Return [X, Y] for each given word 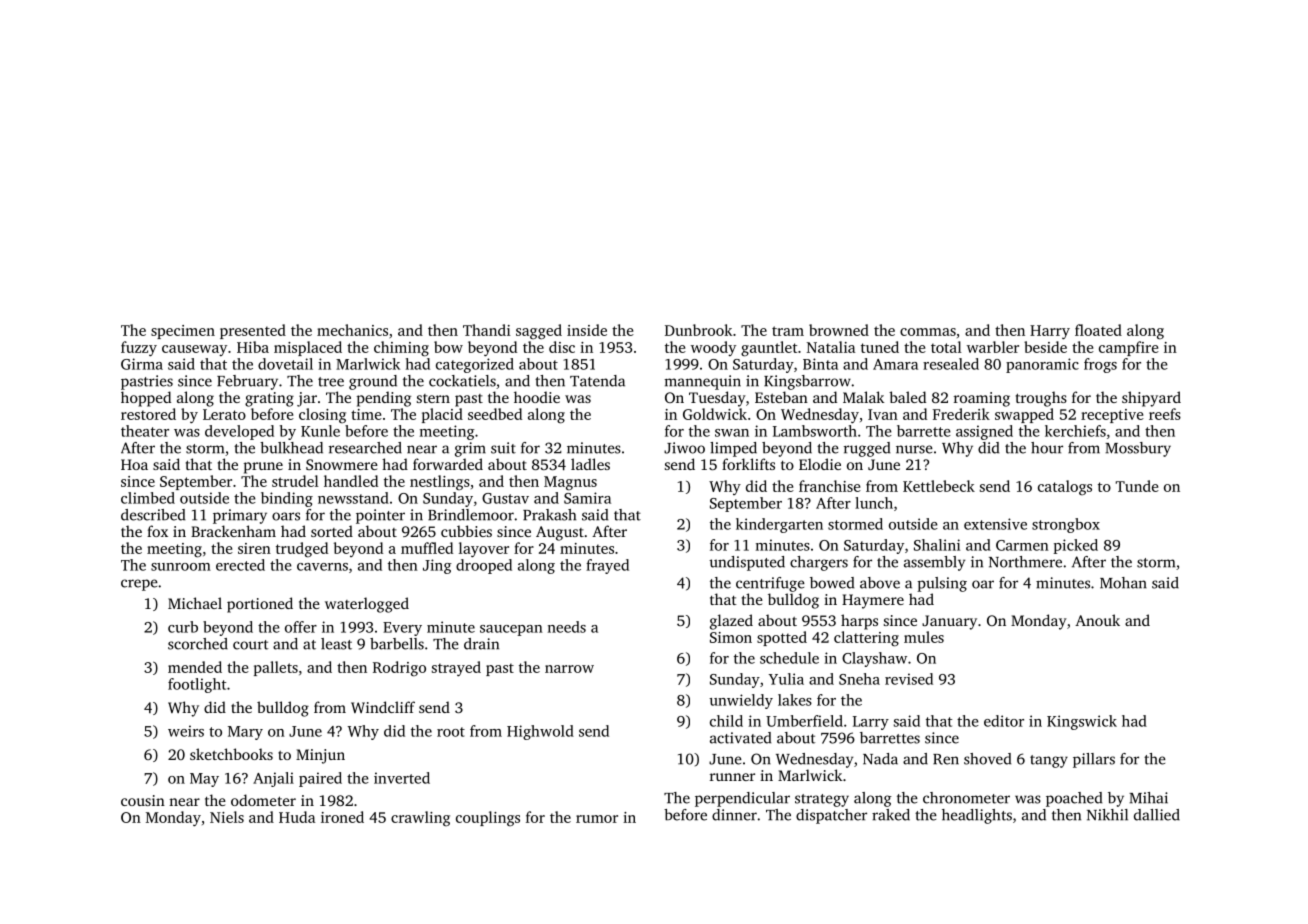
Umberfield [804, 721]
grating [269, 399]
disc [562, 347]
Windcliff [383, 707]
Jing [437, 566]
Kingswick [1082, 722]
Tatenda [597, 381]
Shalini [937, 545]
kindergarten [779, 525]
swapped [1024, 415]
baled [907, 397]
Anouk [1097, 620]
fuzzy [139, 348]
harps [859, 622]
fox [157, 531]
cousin [143, 800]
